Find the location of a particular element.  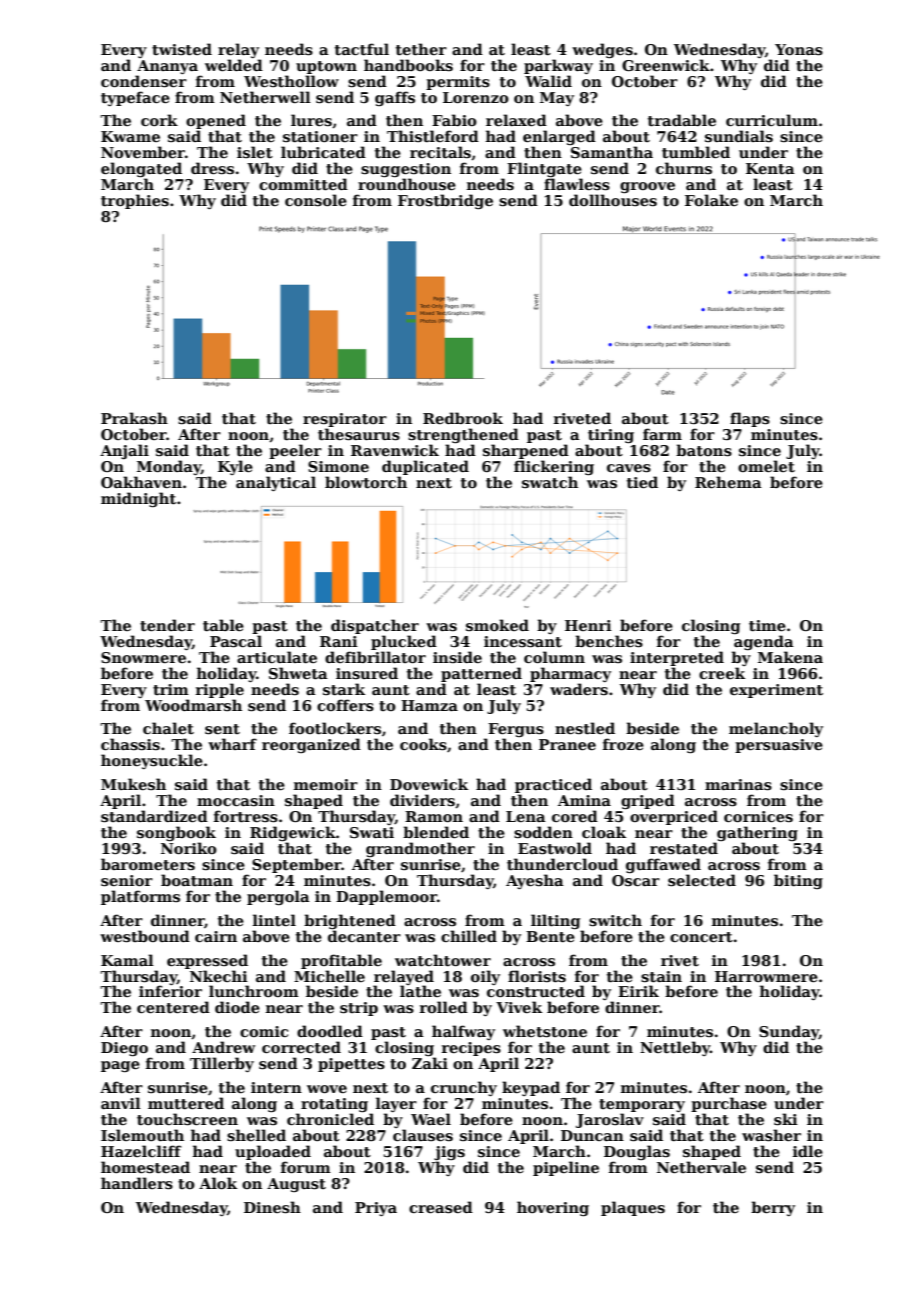

groove is located at coordinates (647, 187).
